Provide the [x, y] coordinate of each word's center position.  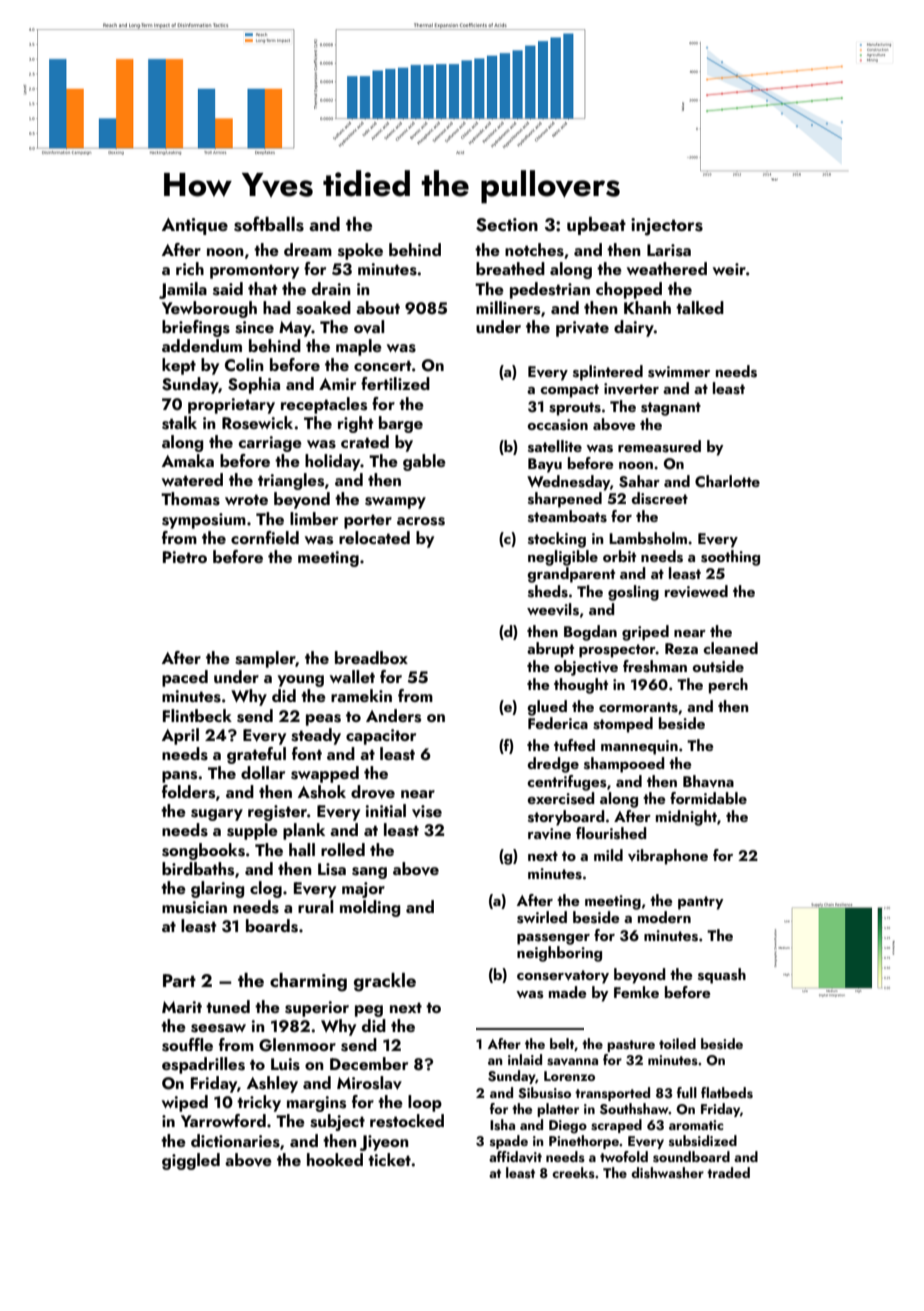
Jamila [183, 290]
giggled [191, 1161]
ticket [389, 1159]
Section [507, 225]
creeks [573, 1172]
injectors [667, 227]
